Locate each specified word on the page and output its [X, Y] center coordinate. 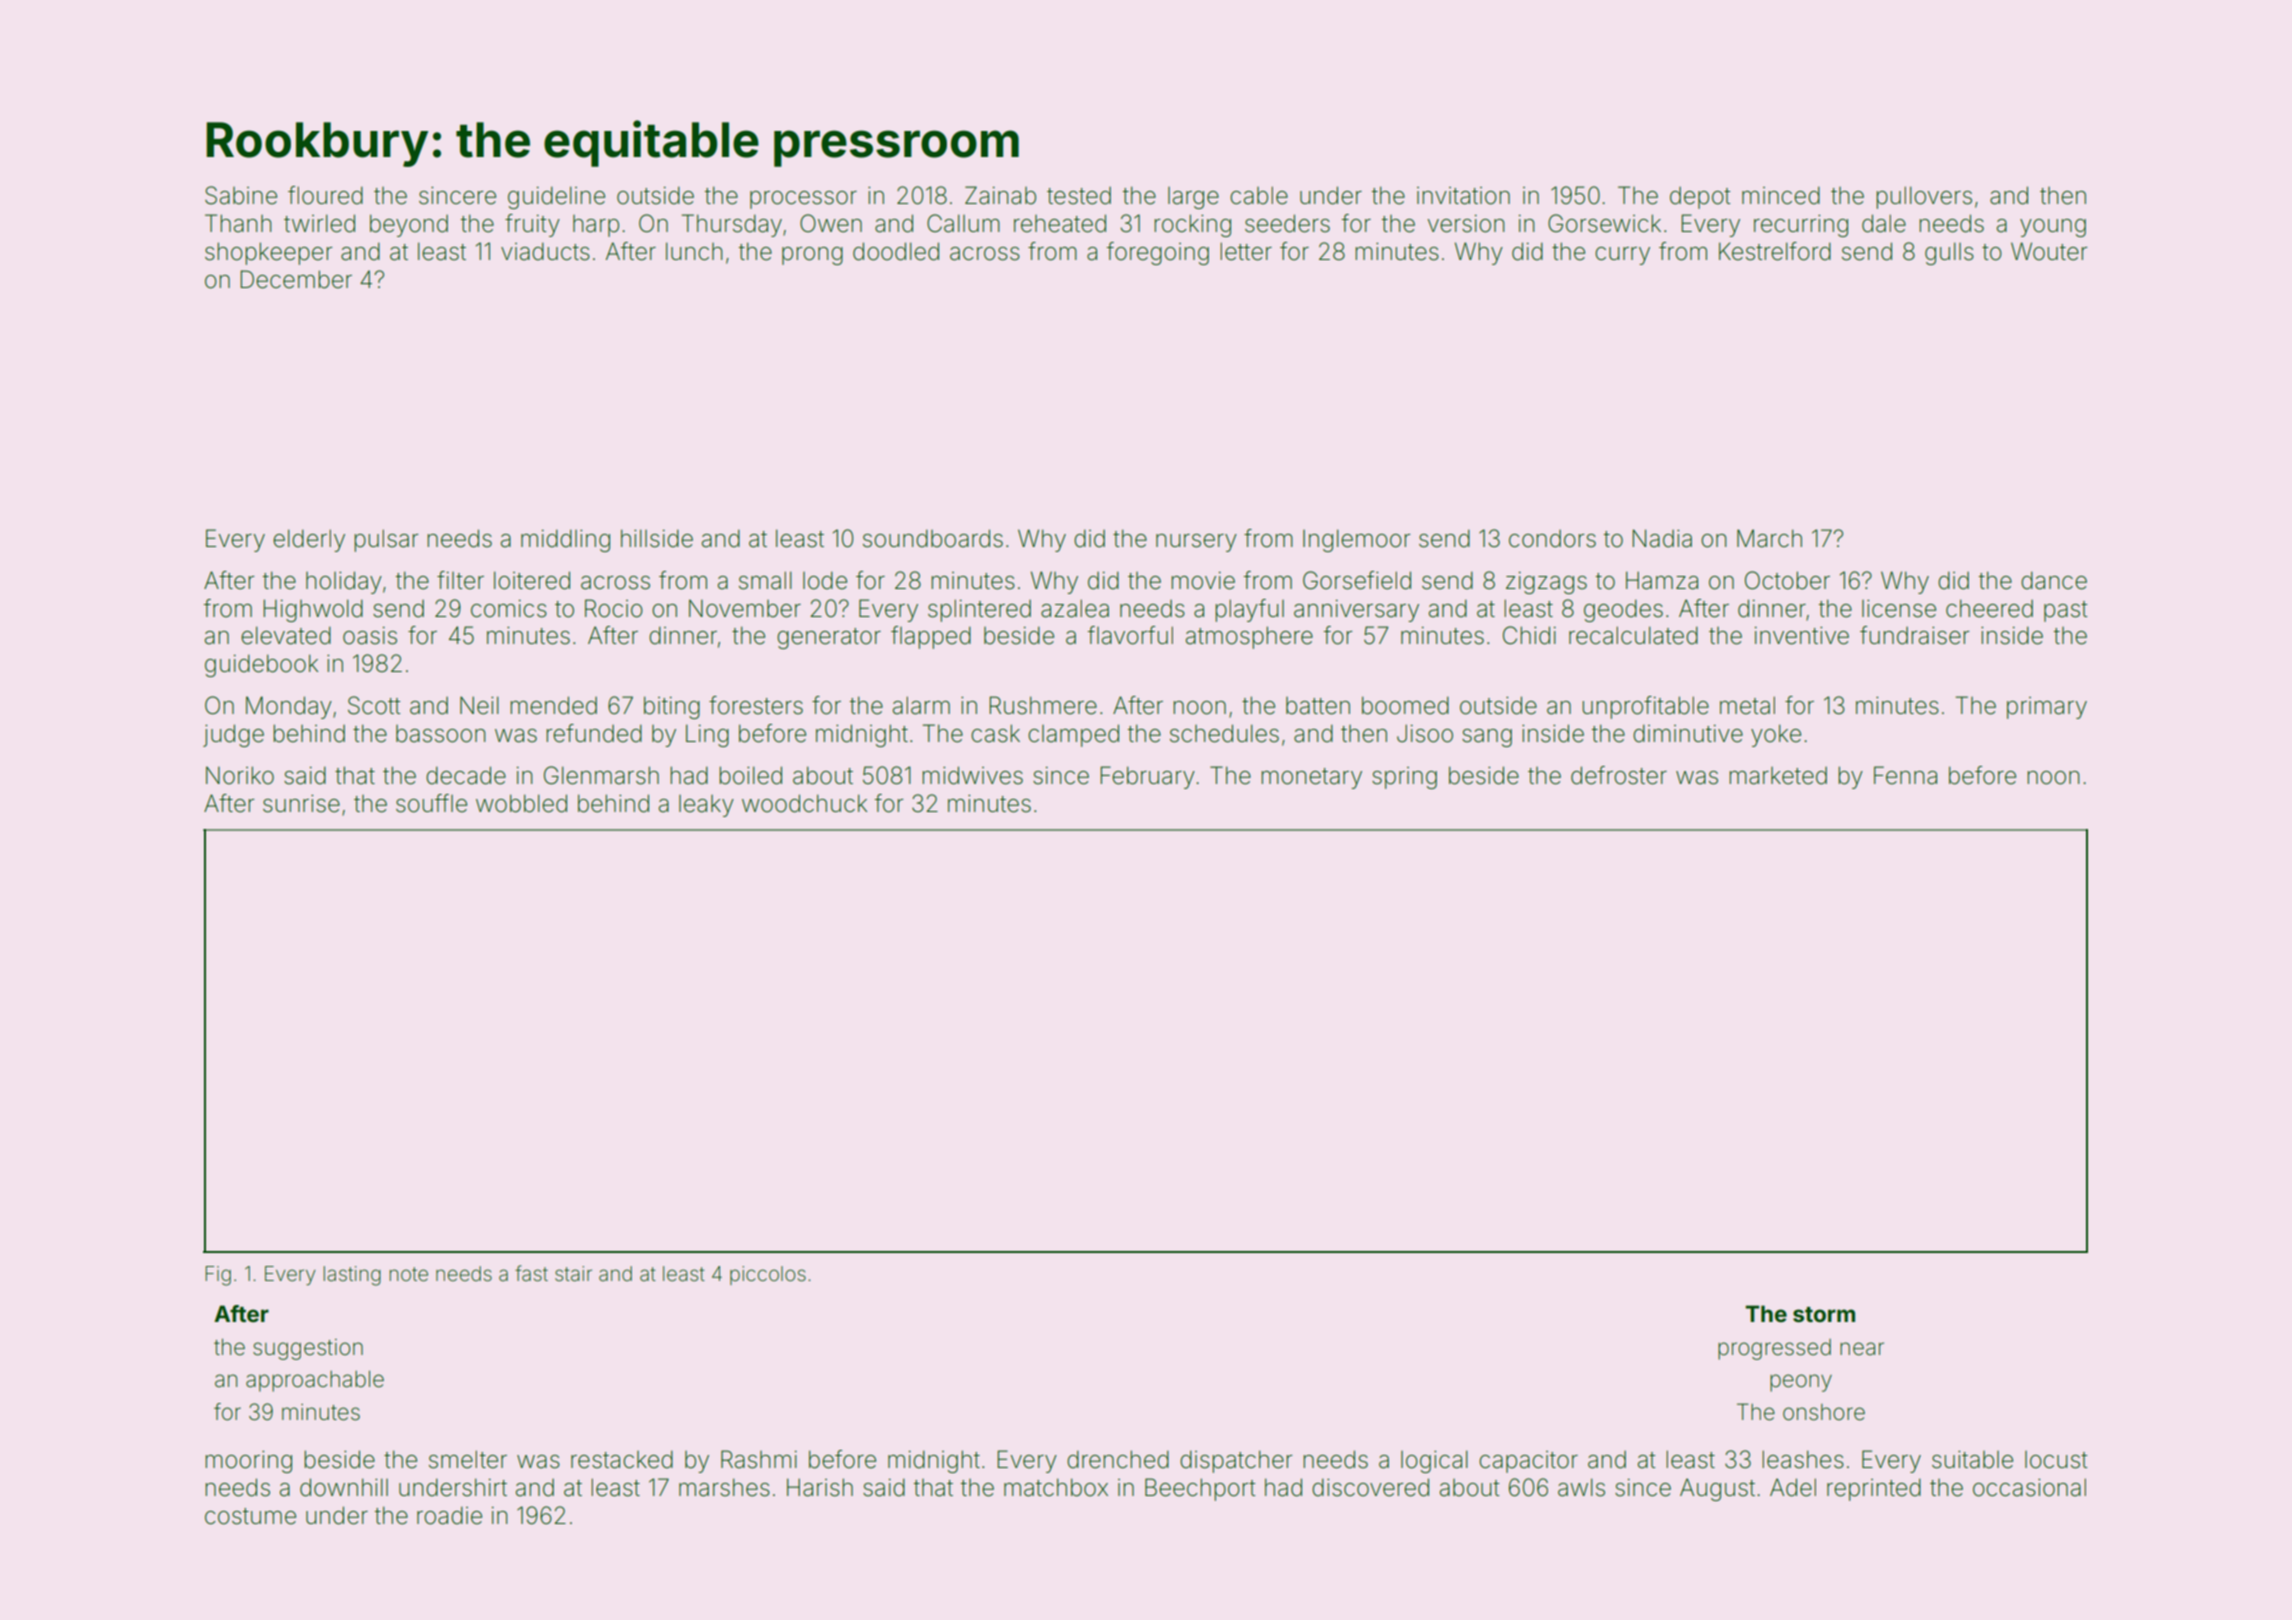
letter [1246, 251]
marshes [724, 1487]
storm [1824, 1314]
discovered [1370, 1487]
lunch [694, 251]
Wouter [2049, 251]
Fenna [1905, 775]
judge [233, 735]
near [1862, 1349]
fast [531, 1273]
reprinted [1874, 1489]
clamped [1073, 735]
